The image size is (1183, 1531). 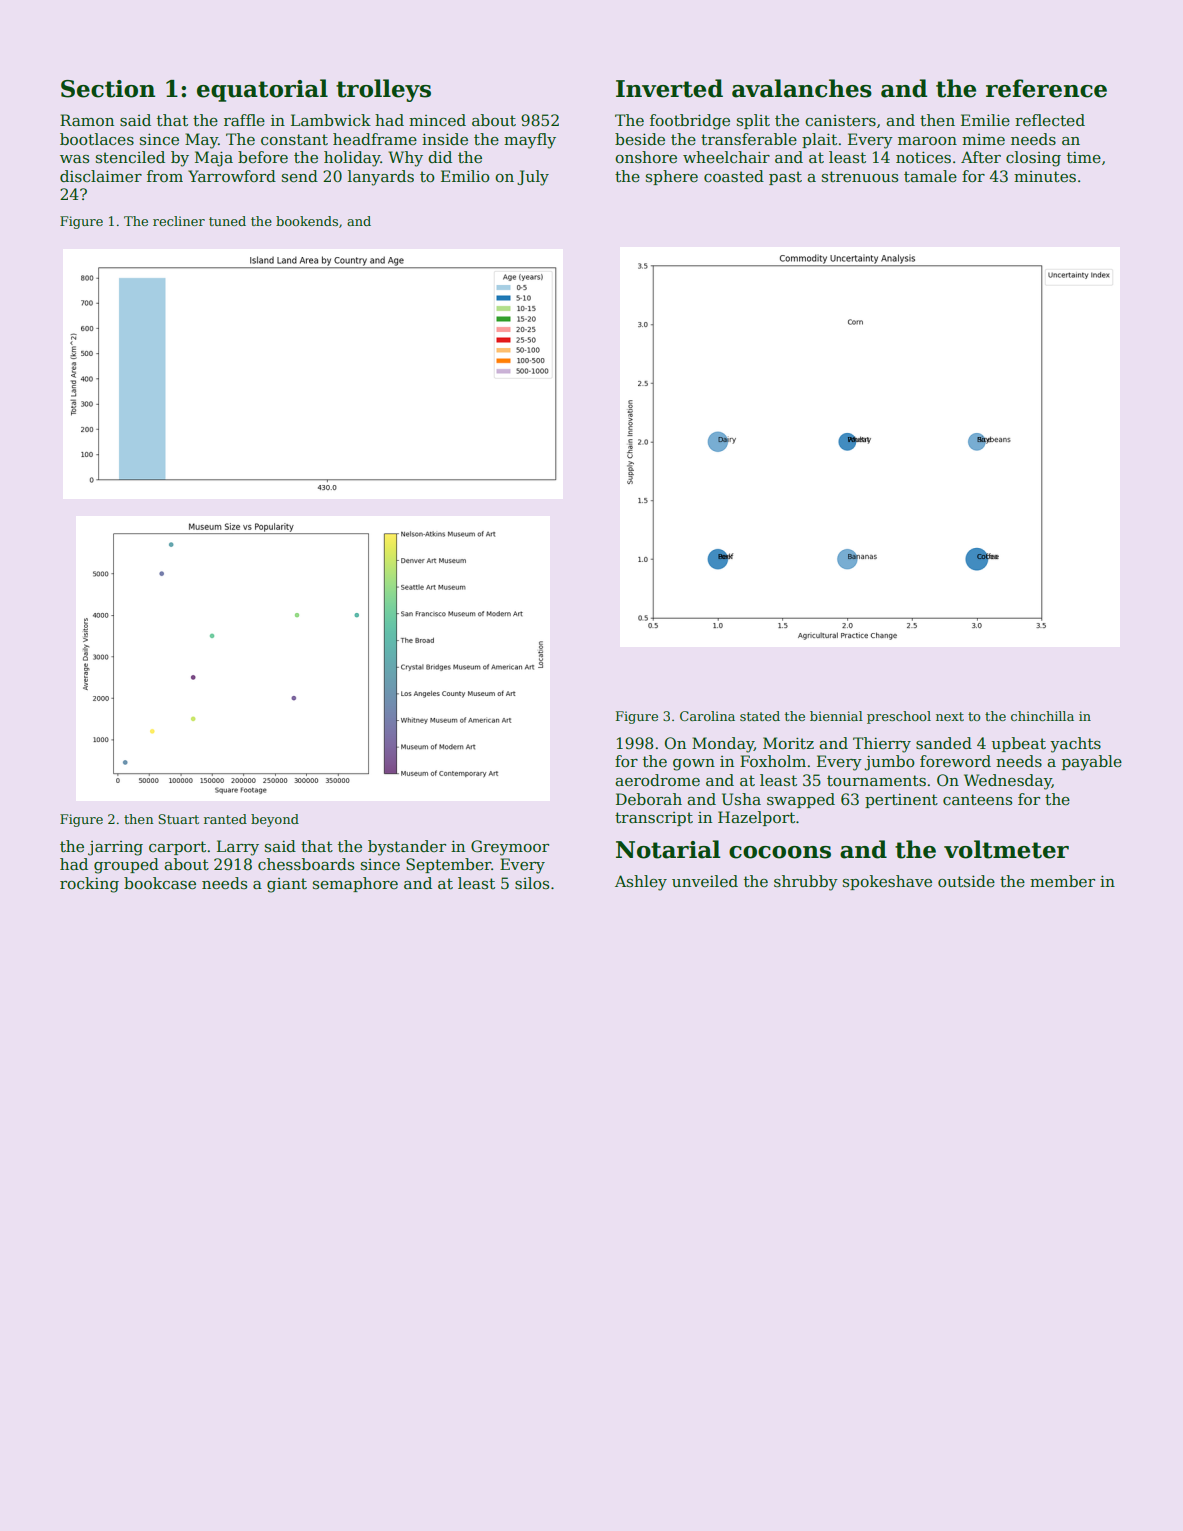 What do you see at coordinates (646, 157) in the screenshot?
I see `onshore` at bounding box center [646, 157].
